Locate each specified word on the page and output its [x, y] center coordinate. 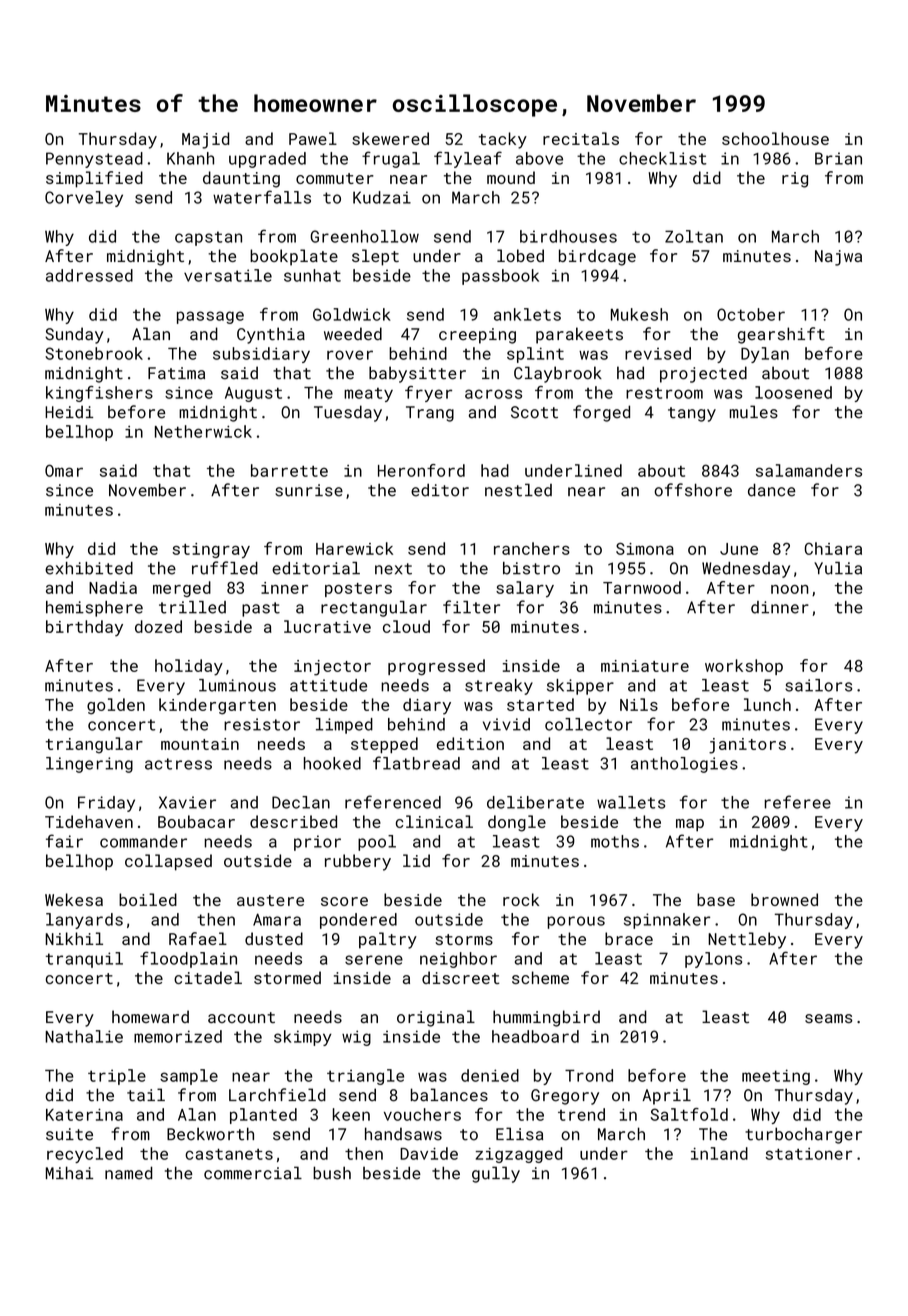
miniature [645, 666]
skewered [390, 138]
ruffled [225, 568]
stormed [287, 977]
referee [797, 802]
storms [464, 939]
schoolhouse [775, 138]
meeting [776, 1077]
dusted [274, 938]
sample [189, 1077]
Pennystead [94, 160]
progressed [436, 667]
